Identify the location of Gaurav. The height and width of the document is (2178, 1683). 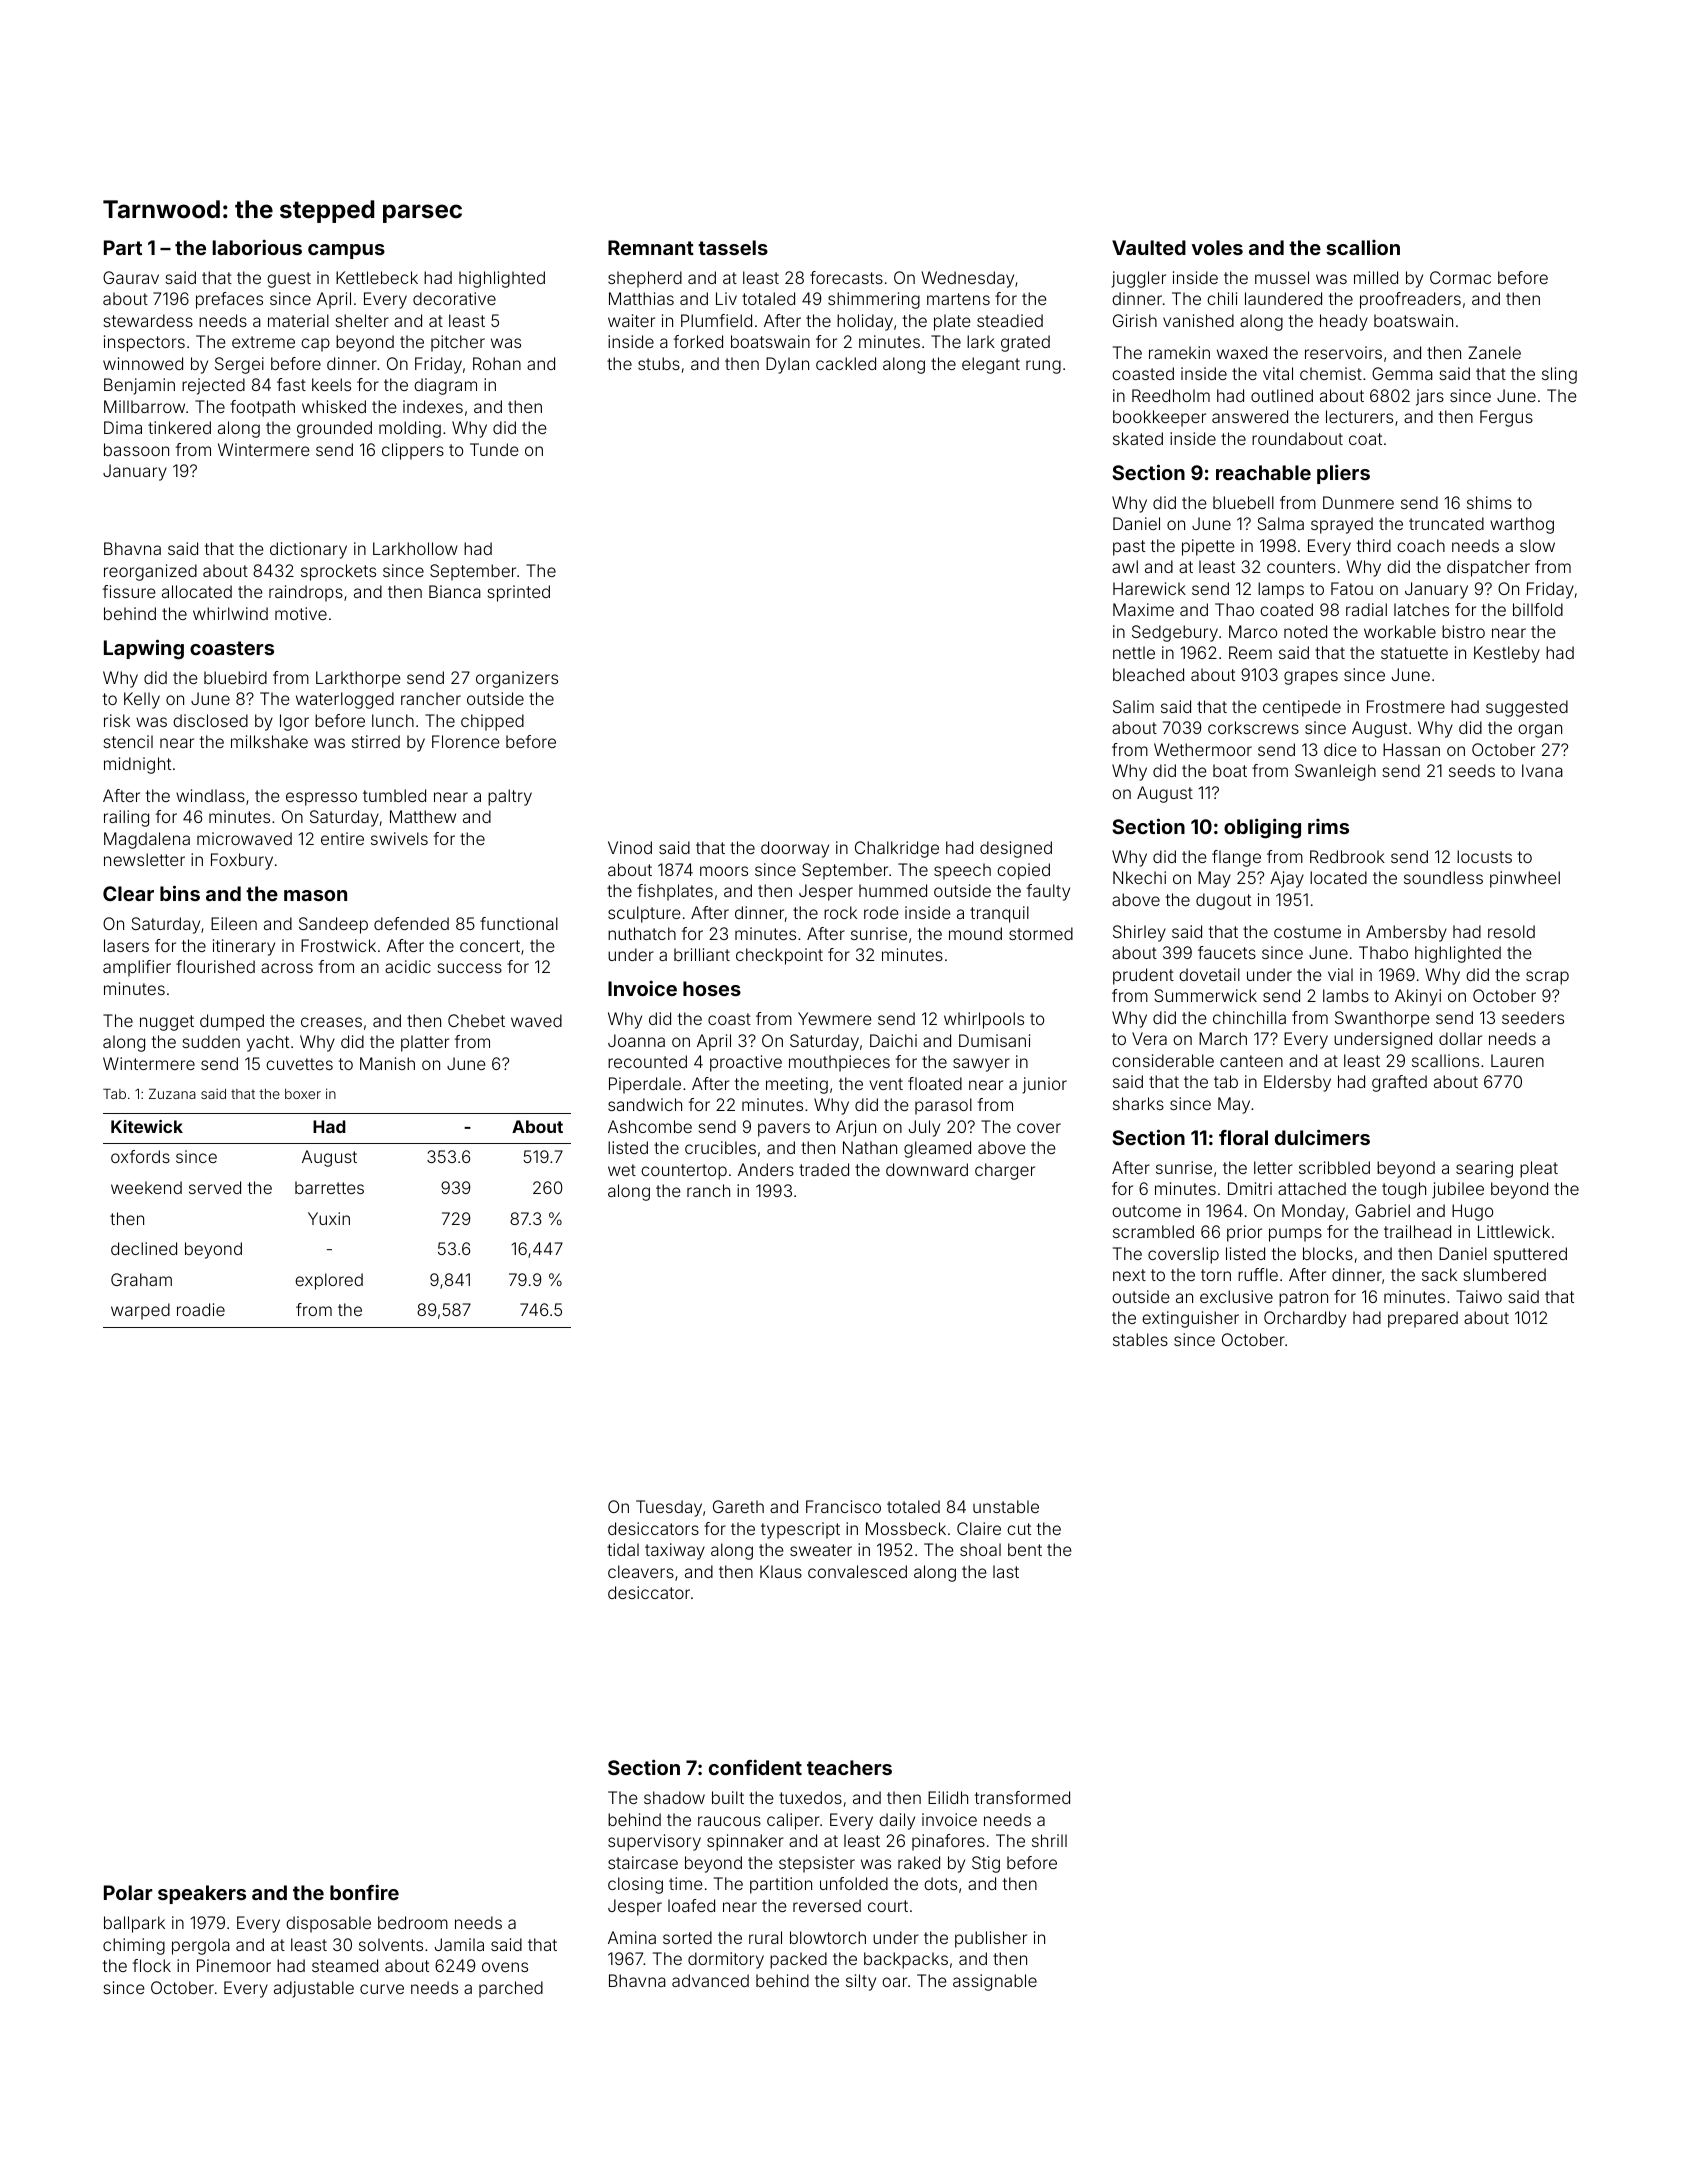
(131, 277).
